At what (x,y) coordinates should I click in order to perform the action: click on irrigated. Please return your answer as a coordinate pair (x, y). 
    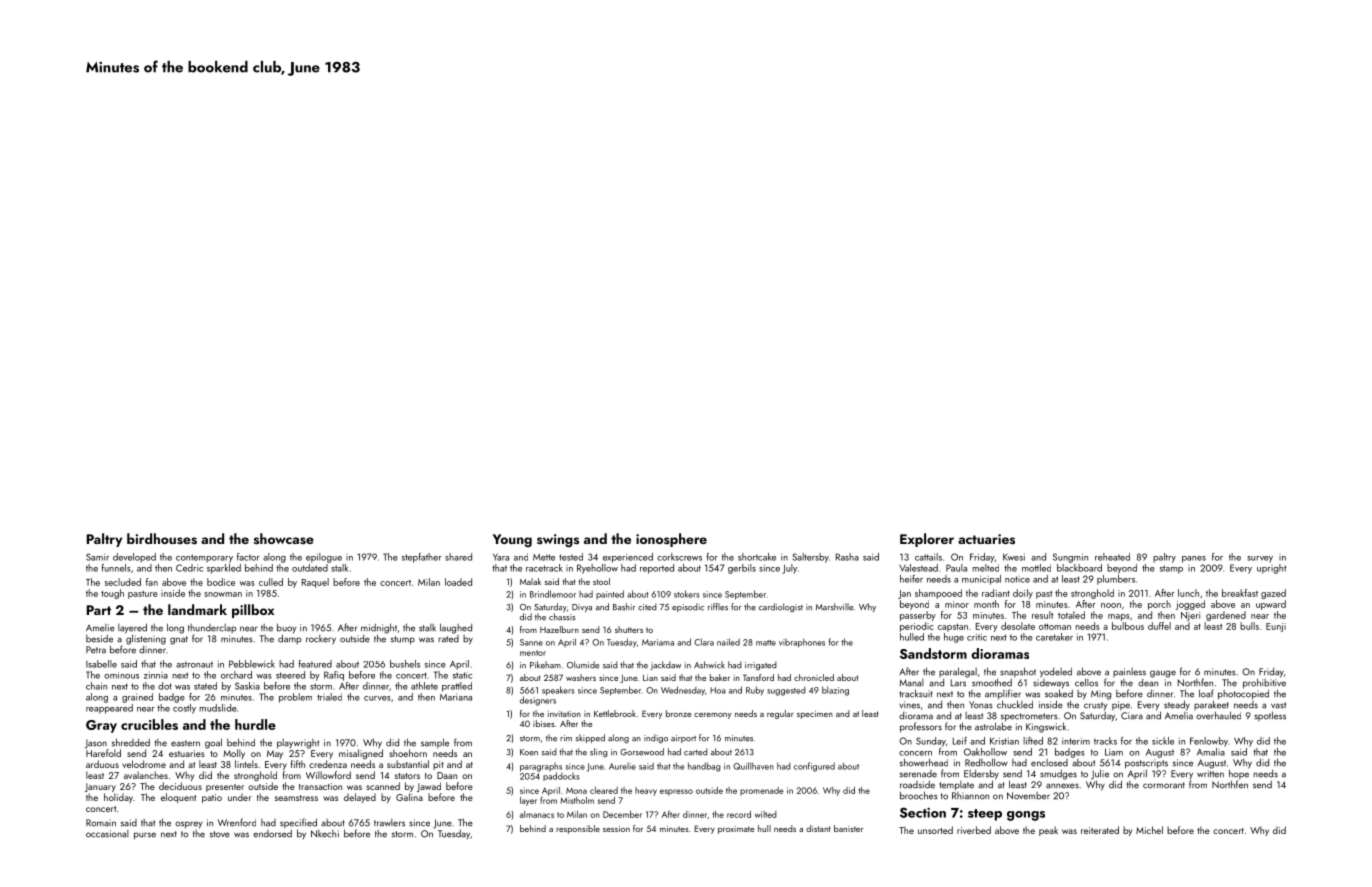
    Looking at the image, I should click on (761, 665).
